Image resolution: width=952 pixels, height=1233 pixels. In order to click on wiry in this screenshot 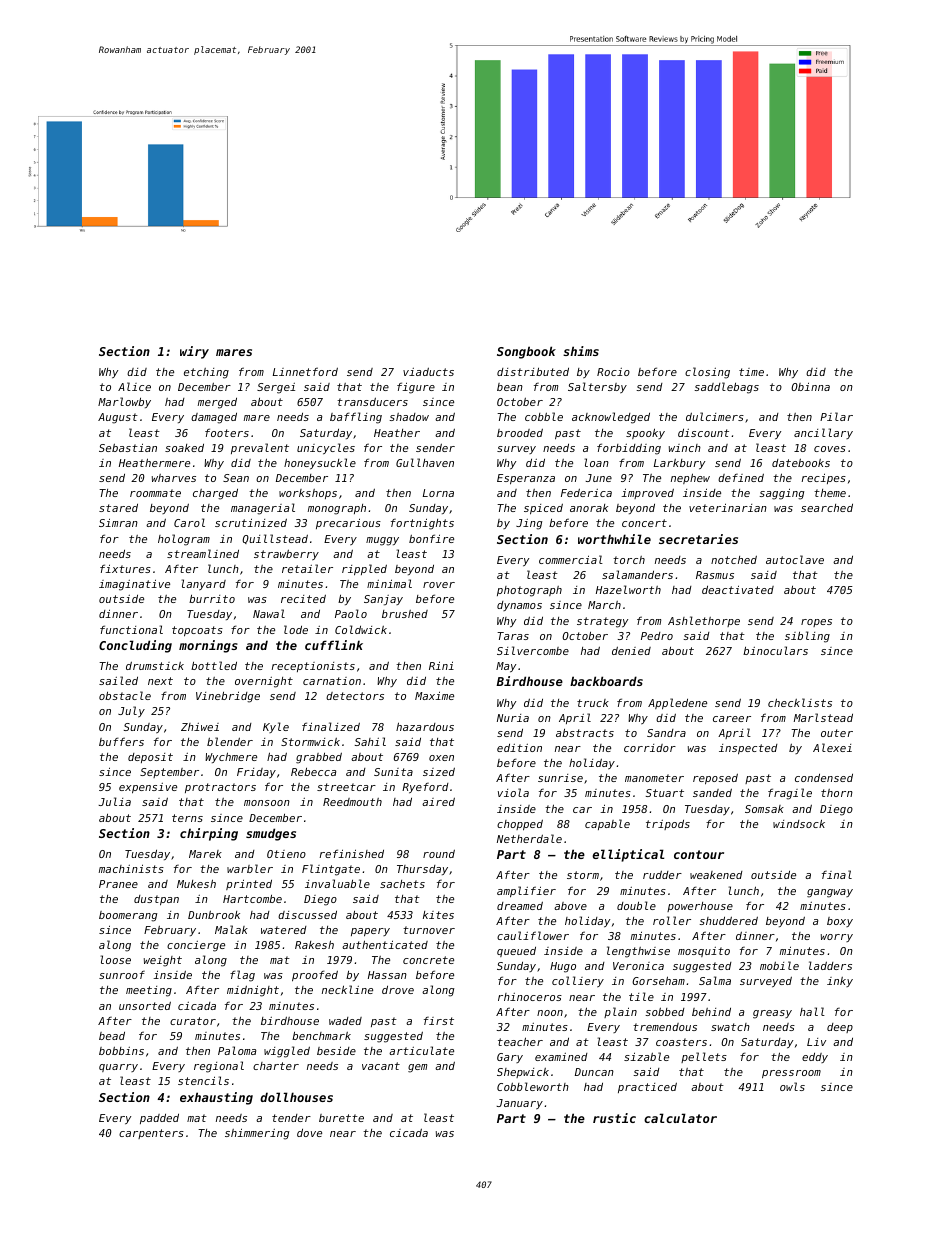, I will do `click(194, 352)`.
